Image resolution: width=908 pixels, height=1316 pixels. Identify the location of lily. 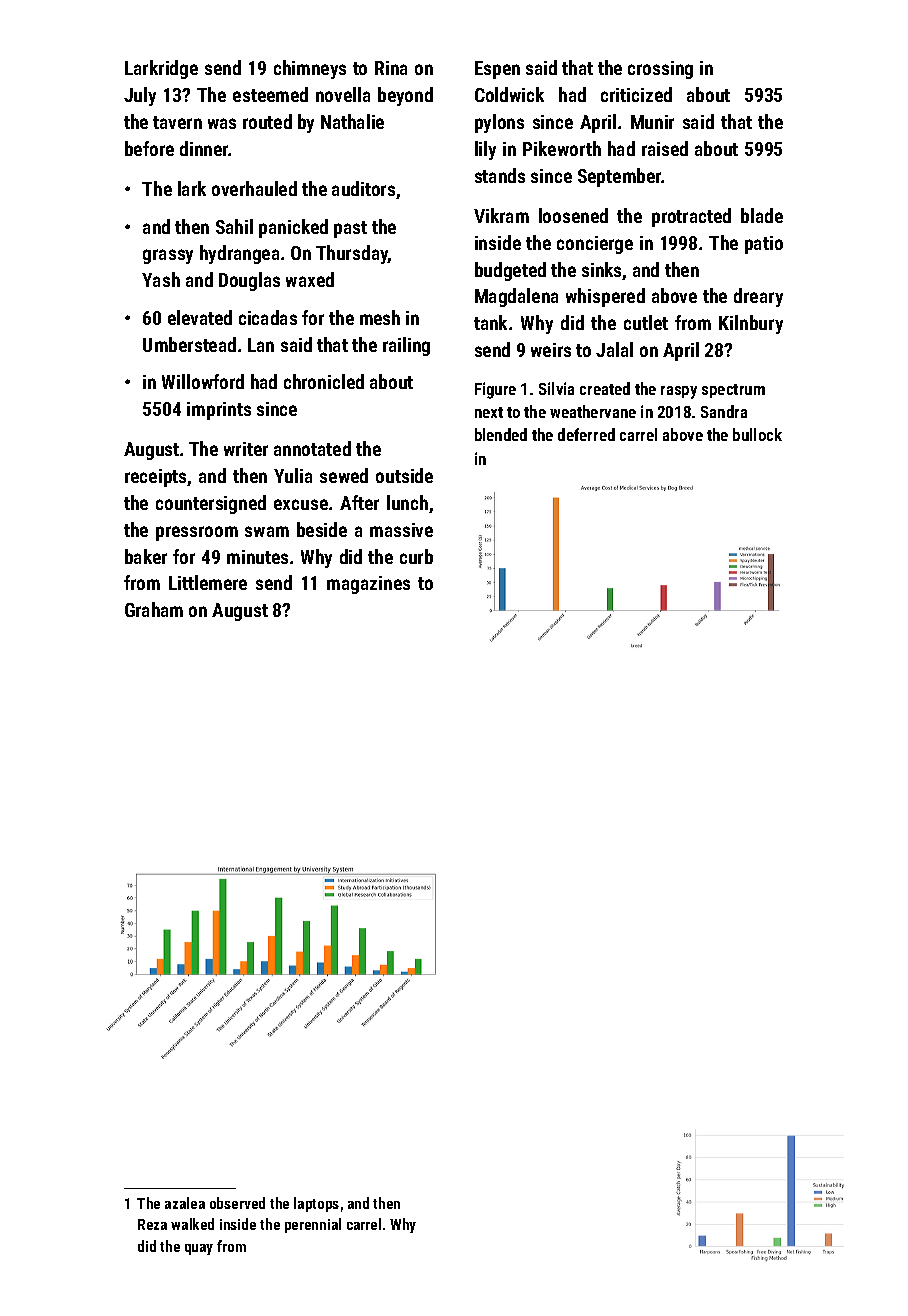
(485, 150).
